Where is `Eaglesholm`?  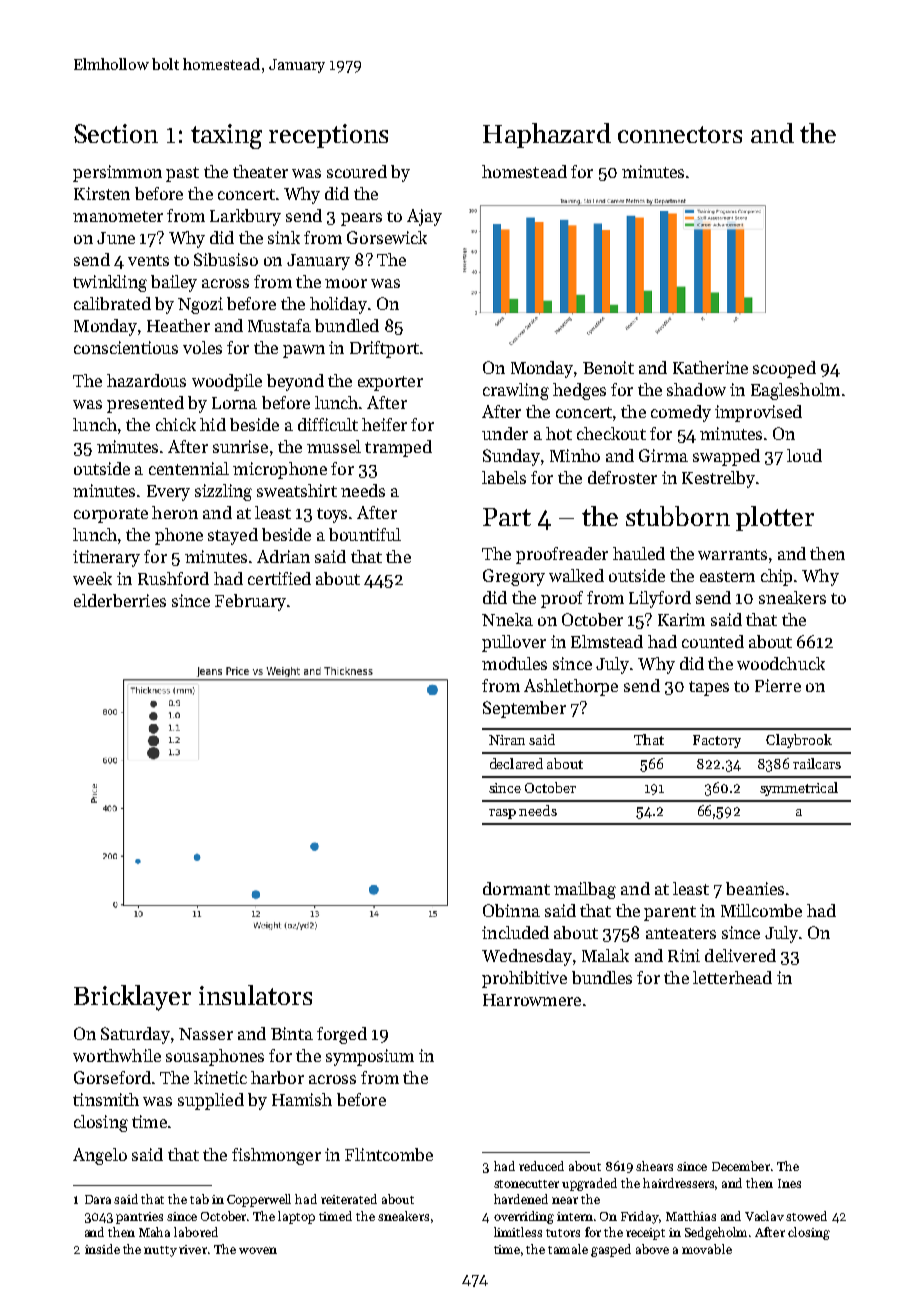 Eaglesholm is located at coordinates (795, 391).
